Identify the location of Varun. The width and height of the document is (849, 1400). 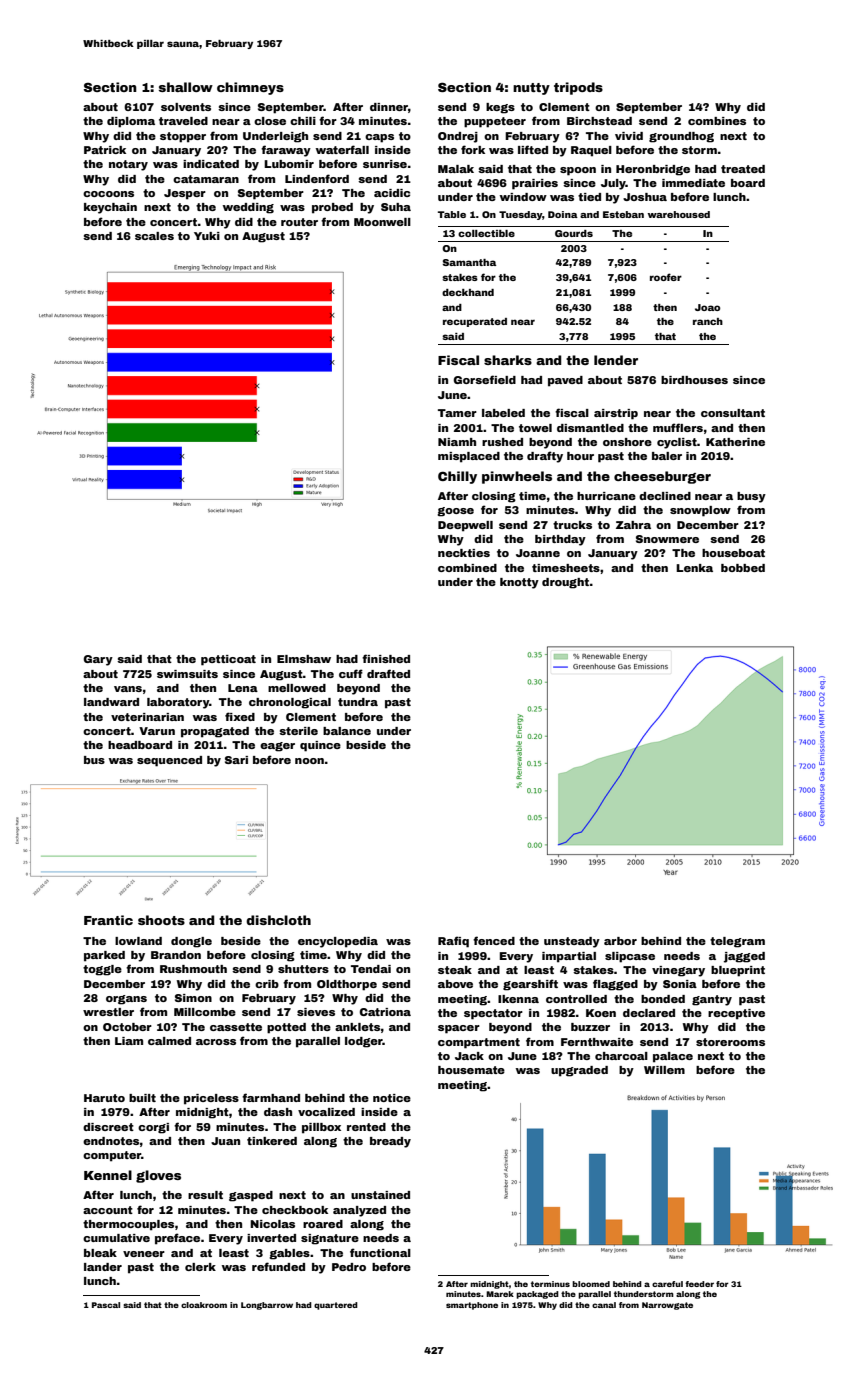
(157, 731).
